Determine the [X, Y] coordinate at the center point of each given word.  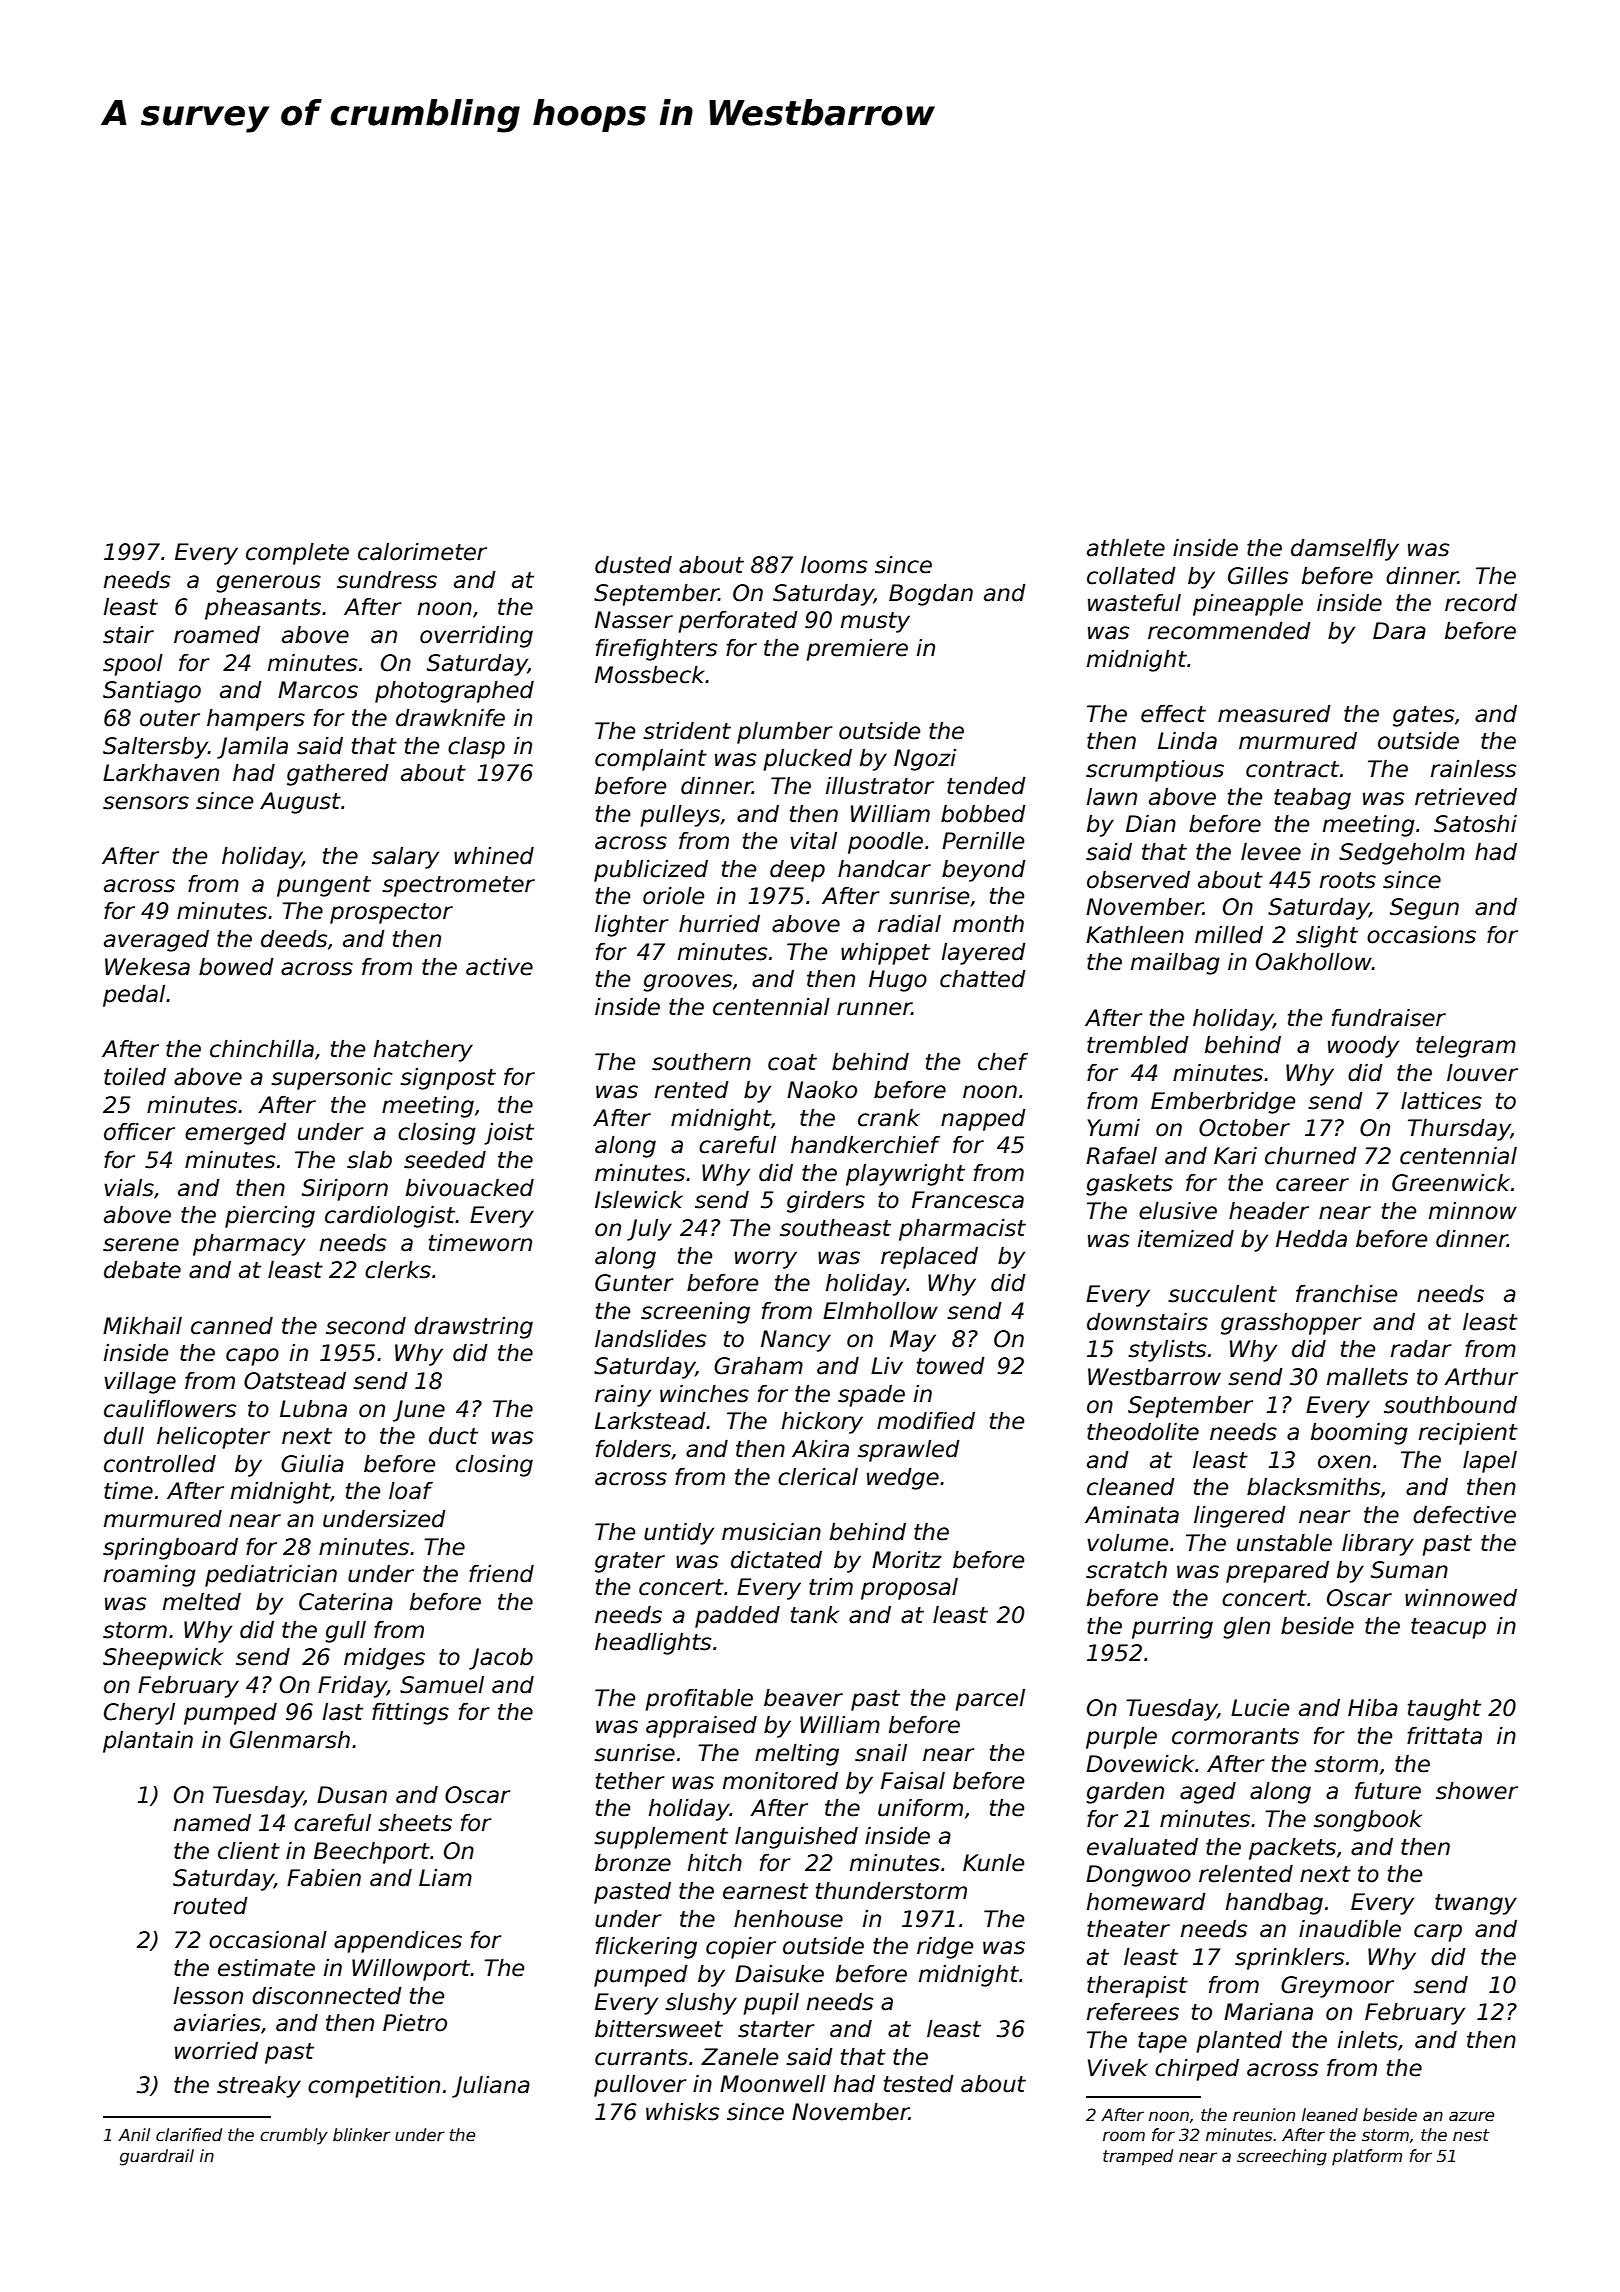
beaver [803, 1698]
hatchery [423, 1051]
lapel [1490, 1462]
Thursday [1459, 1130]
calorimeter [422, 552]
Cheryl [139, 1714]
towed [951, 1366]
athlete [1126, 548]
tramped [1138, 2157]
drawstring [473, 1328]
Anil [134, 2134]
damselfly [1345, 550]
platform [1367, 2157]
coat [792, 1062]
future [1388, 1791]
